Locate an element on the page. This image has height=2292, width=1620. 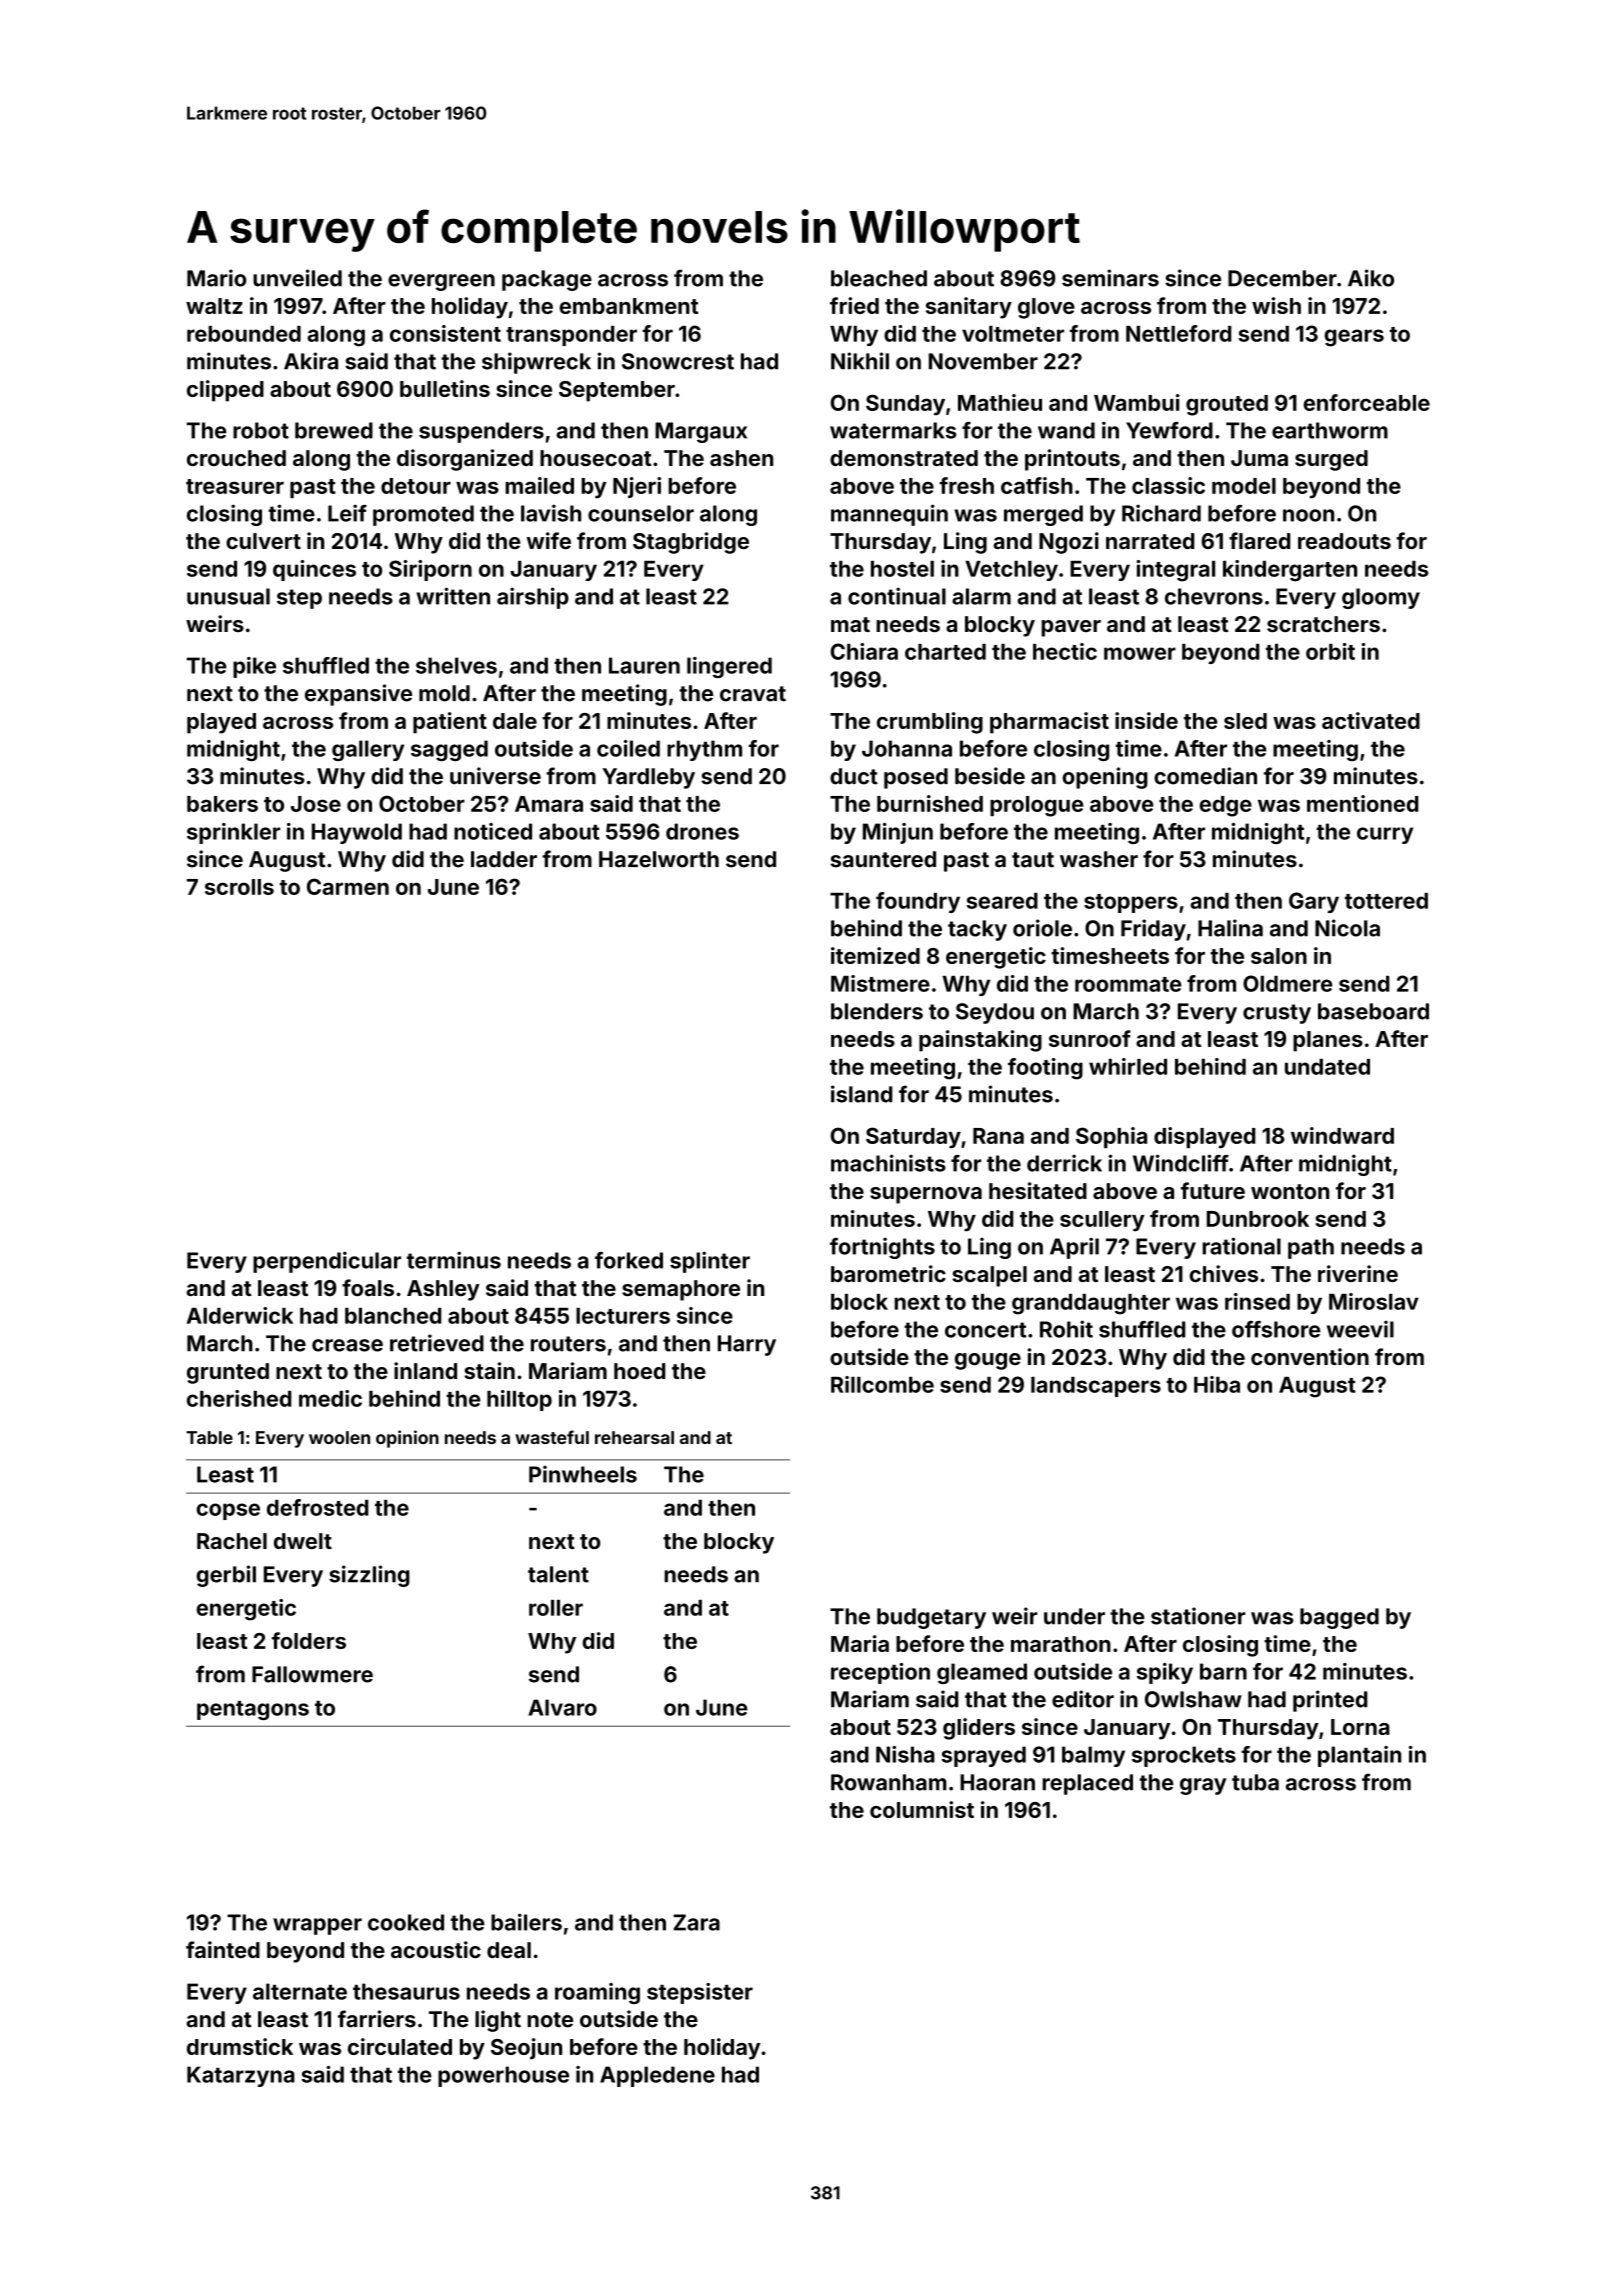
wrapper is located at coordinates (317, 1926).
